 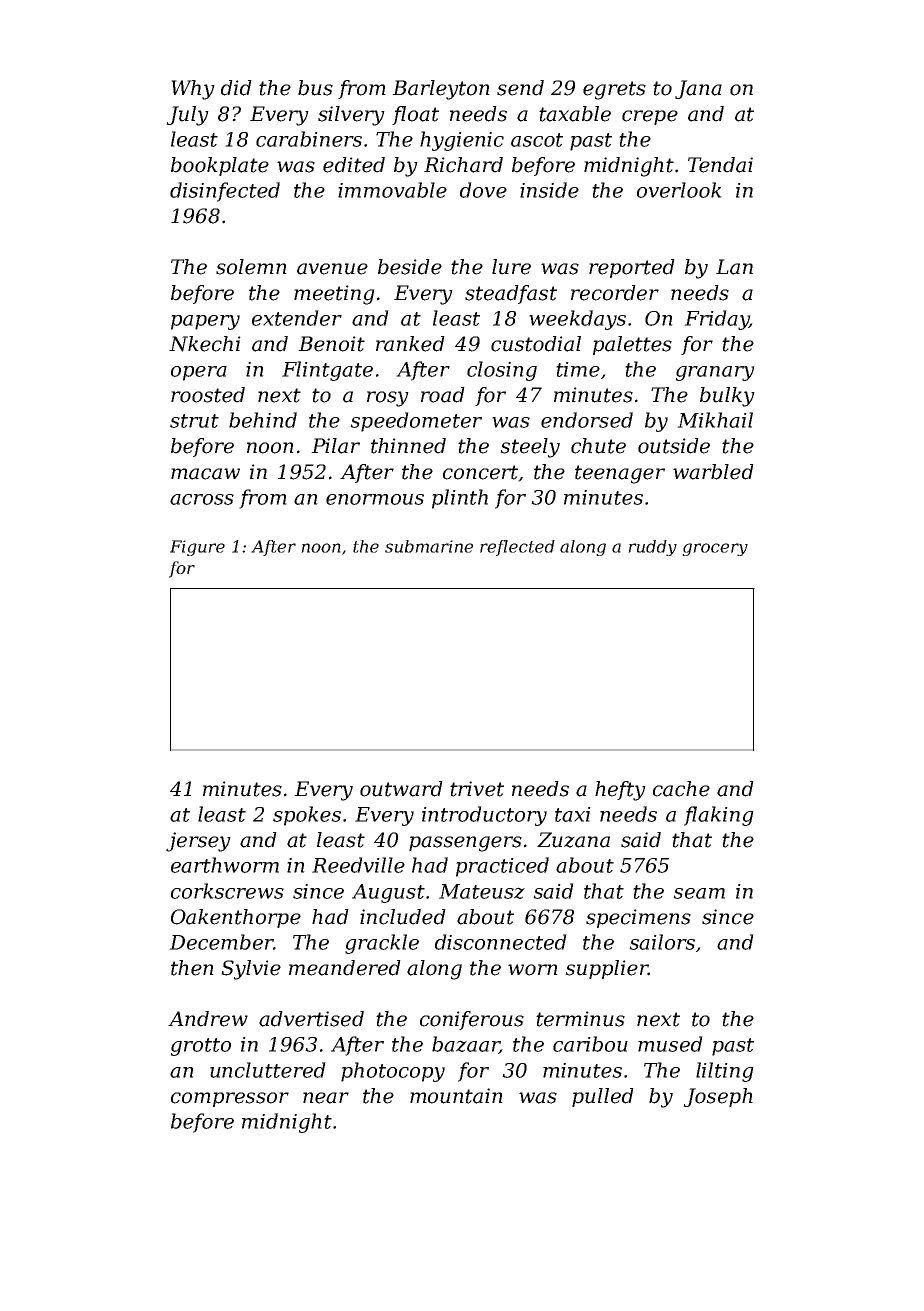 What do you see at coordinates (315, 88) in the screenshot?
I see `bus` at bounding box center [315, 88].
